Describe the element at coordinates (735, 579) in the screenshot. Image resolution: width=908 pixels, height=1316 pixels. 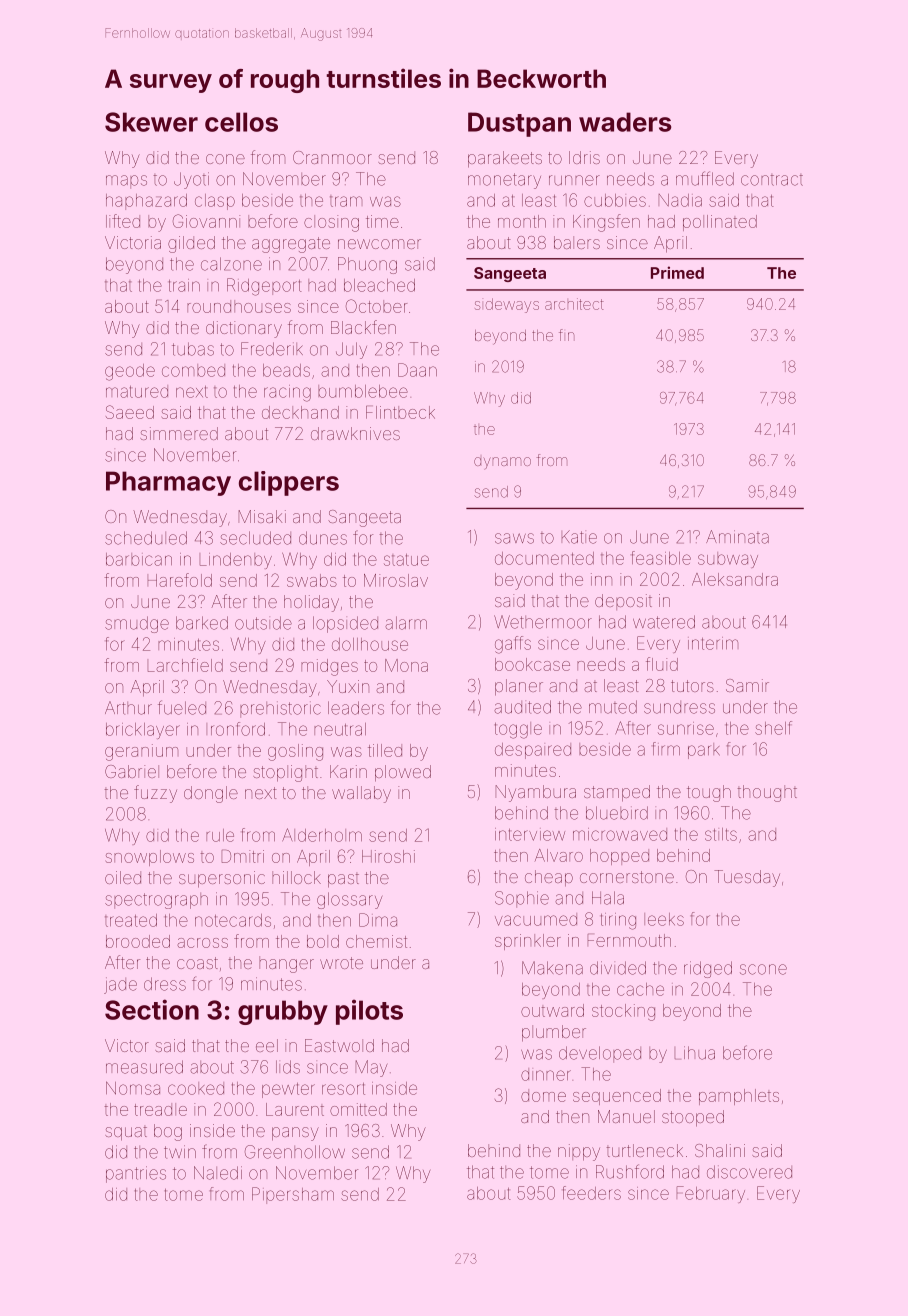
I see `Aleksandra` at that location.
